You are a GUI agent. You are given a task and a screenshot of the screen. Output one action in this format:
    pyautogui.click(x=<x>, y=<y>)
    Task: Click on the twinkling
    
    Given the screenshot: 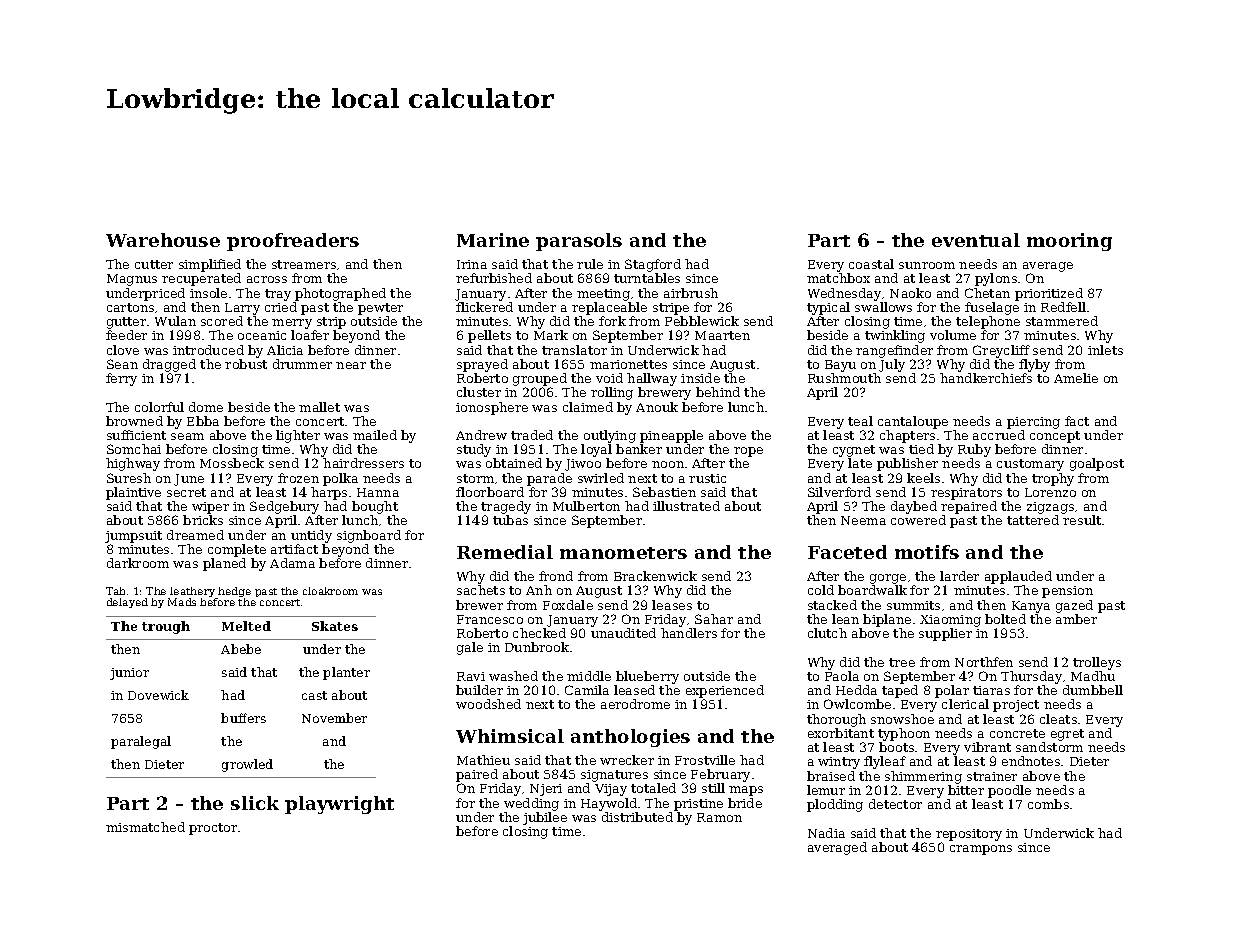 What is the action you would take?
    pyautogui.click(x=895, y=336)
